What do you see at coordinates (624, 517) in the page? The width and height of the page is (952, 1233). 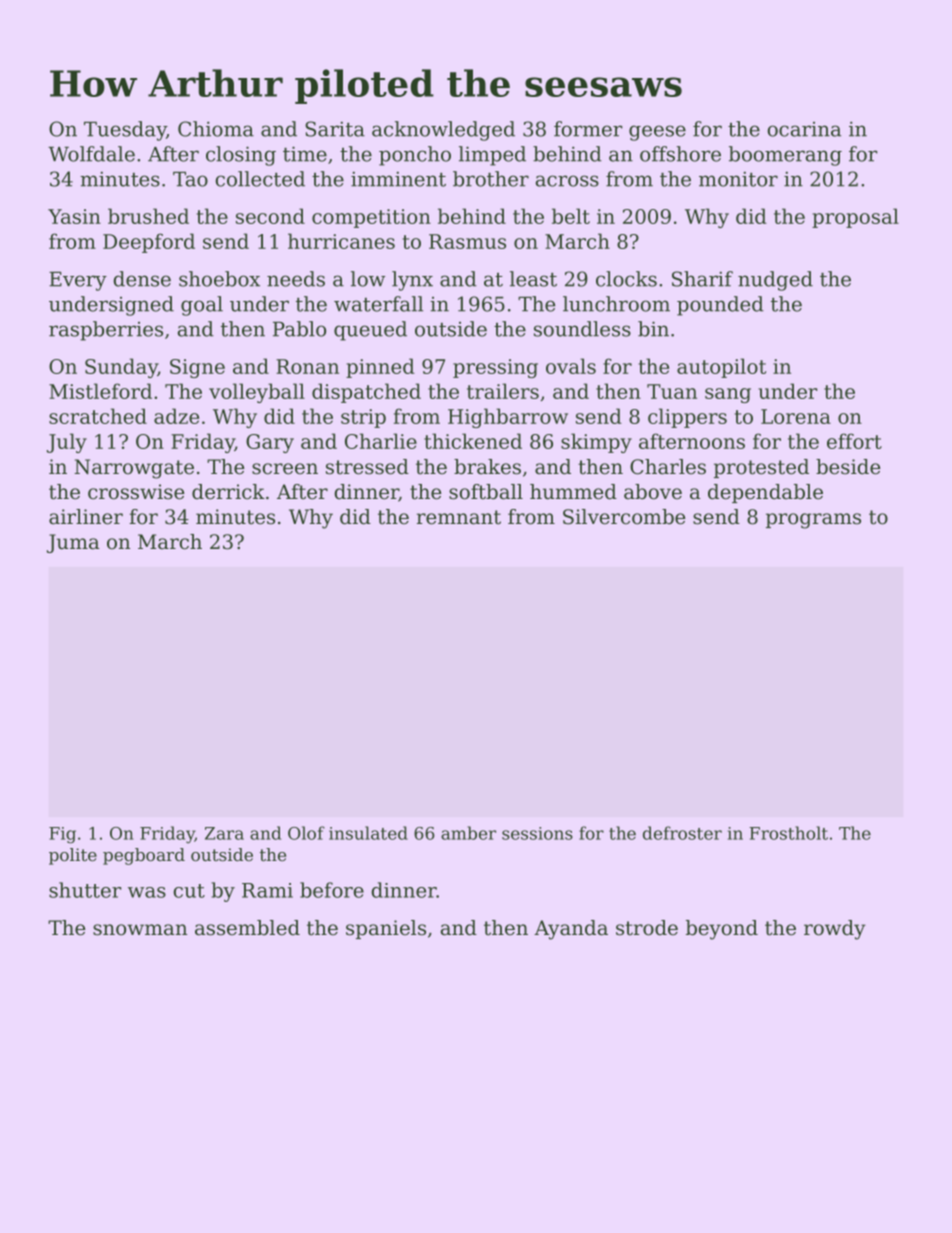 I see `Silvercombe` at bounding box center [624, 517].
